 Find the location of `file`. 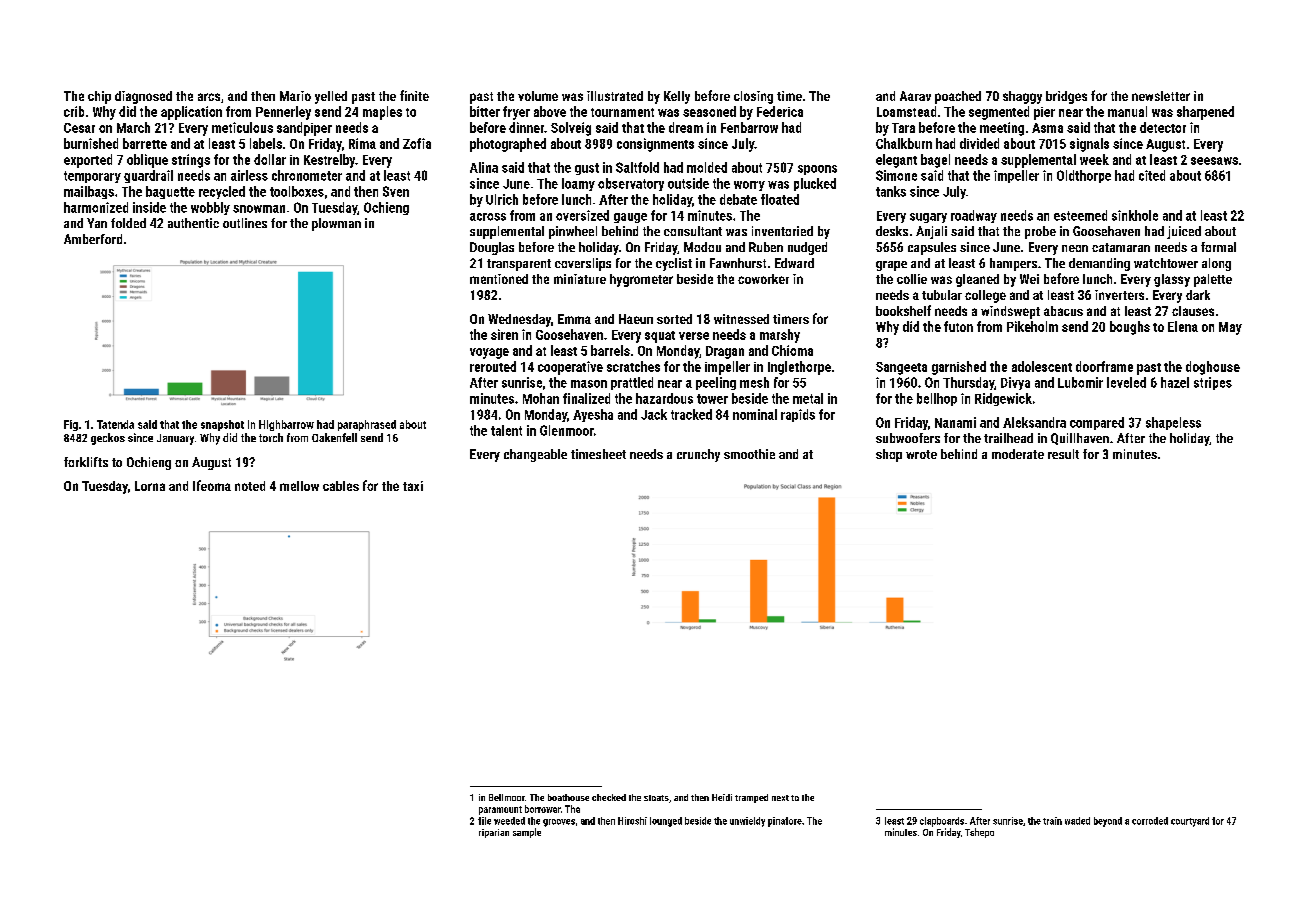

file is located at coordinates (484, 821).
